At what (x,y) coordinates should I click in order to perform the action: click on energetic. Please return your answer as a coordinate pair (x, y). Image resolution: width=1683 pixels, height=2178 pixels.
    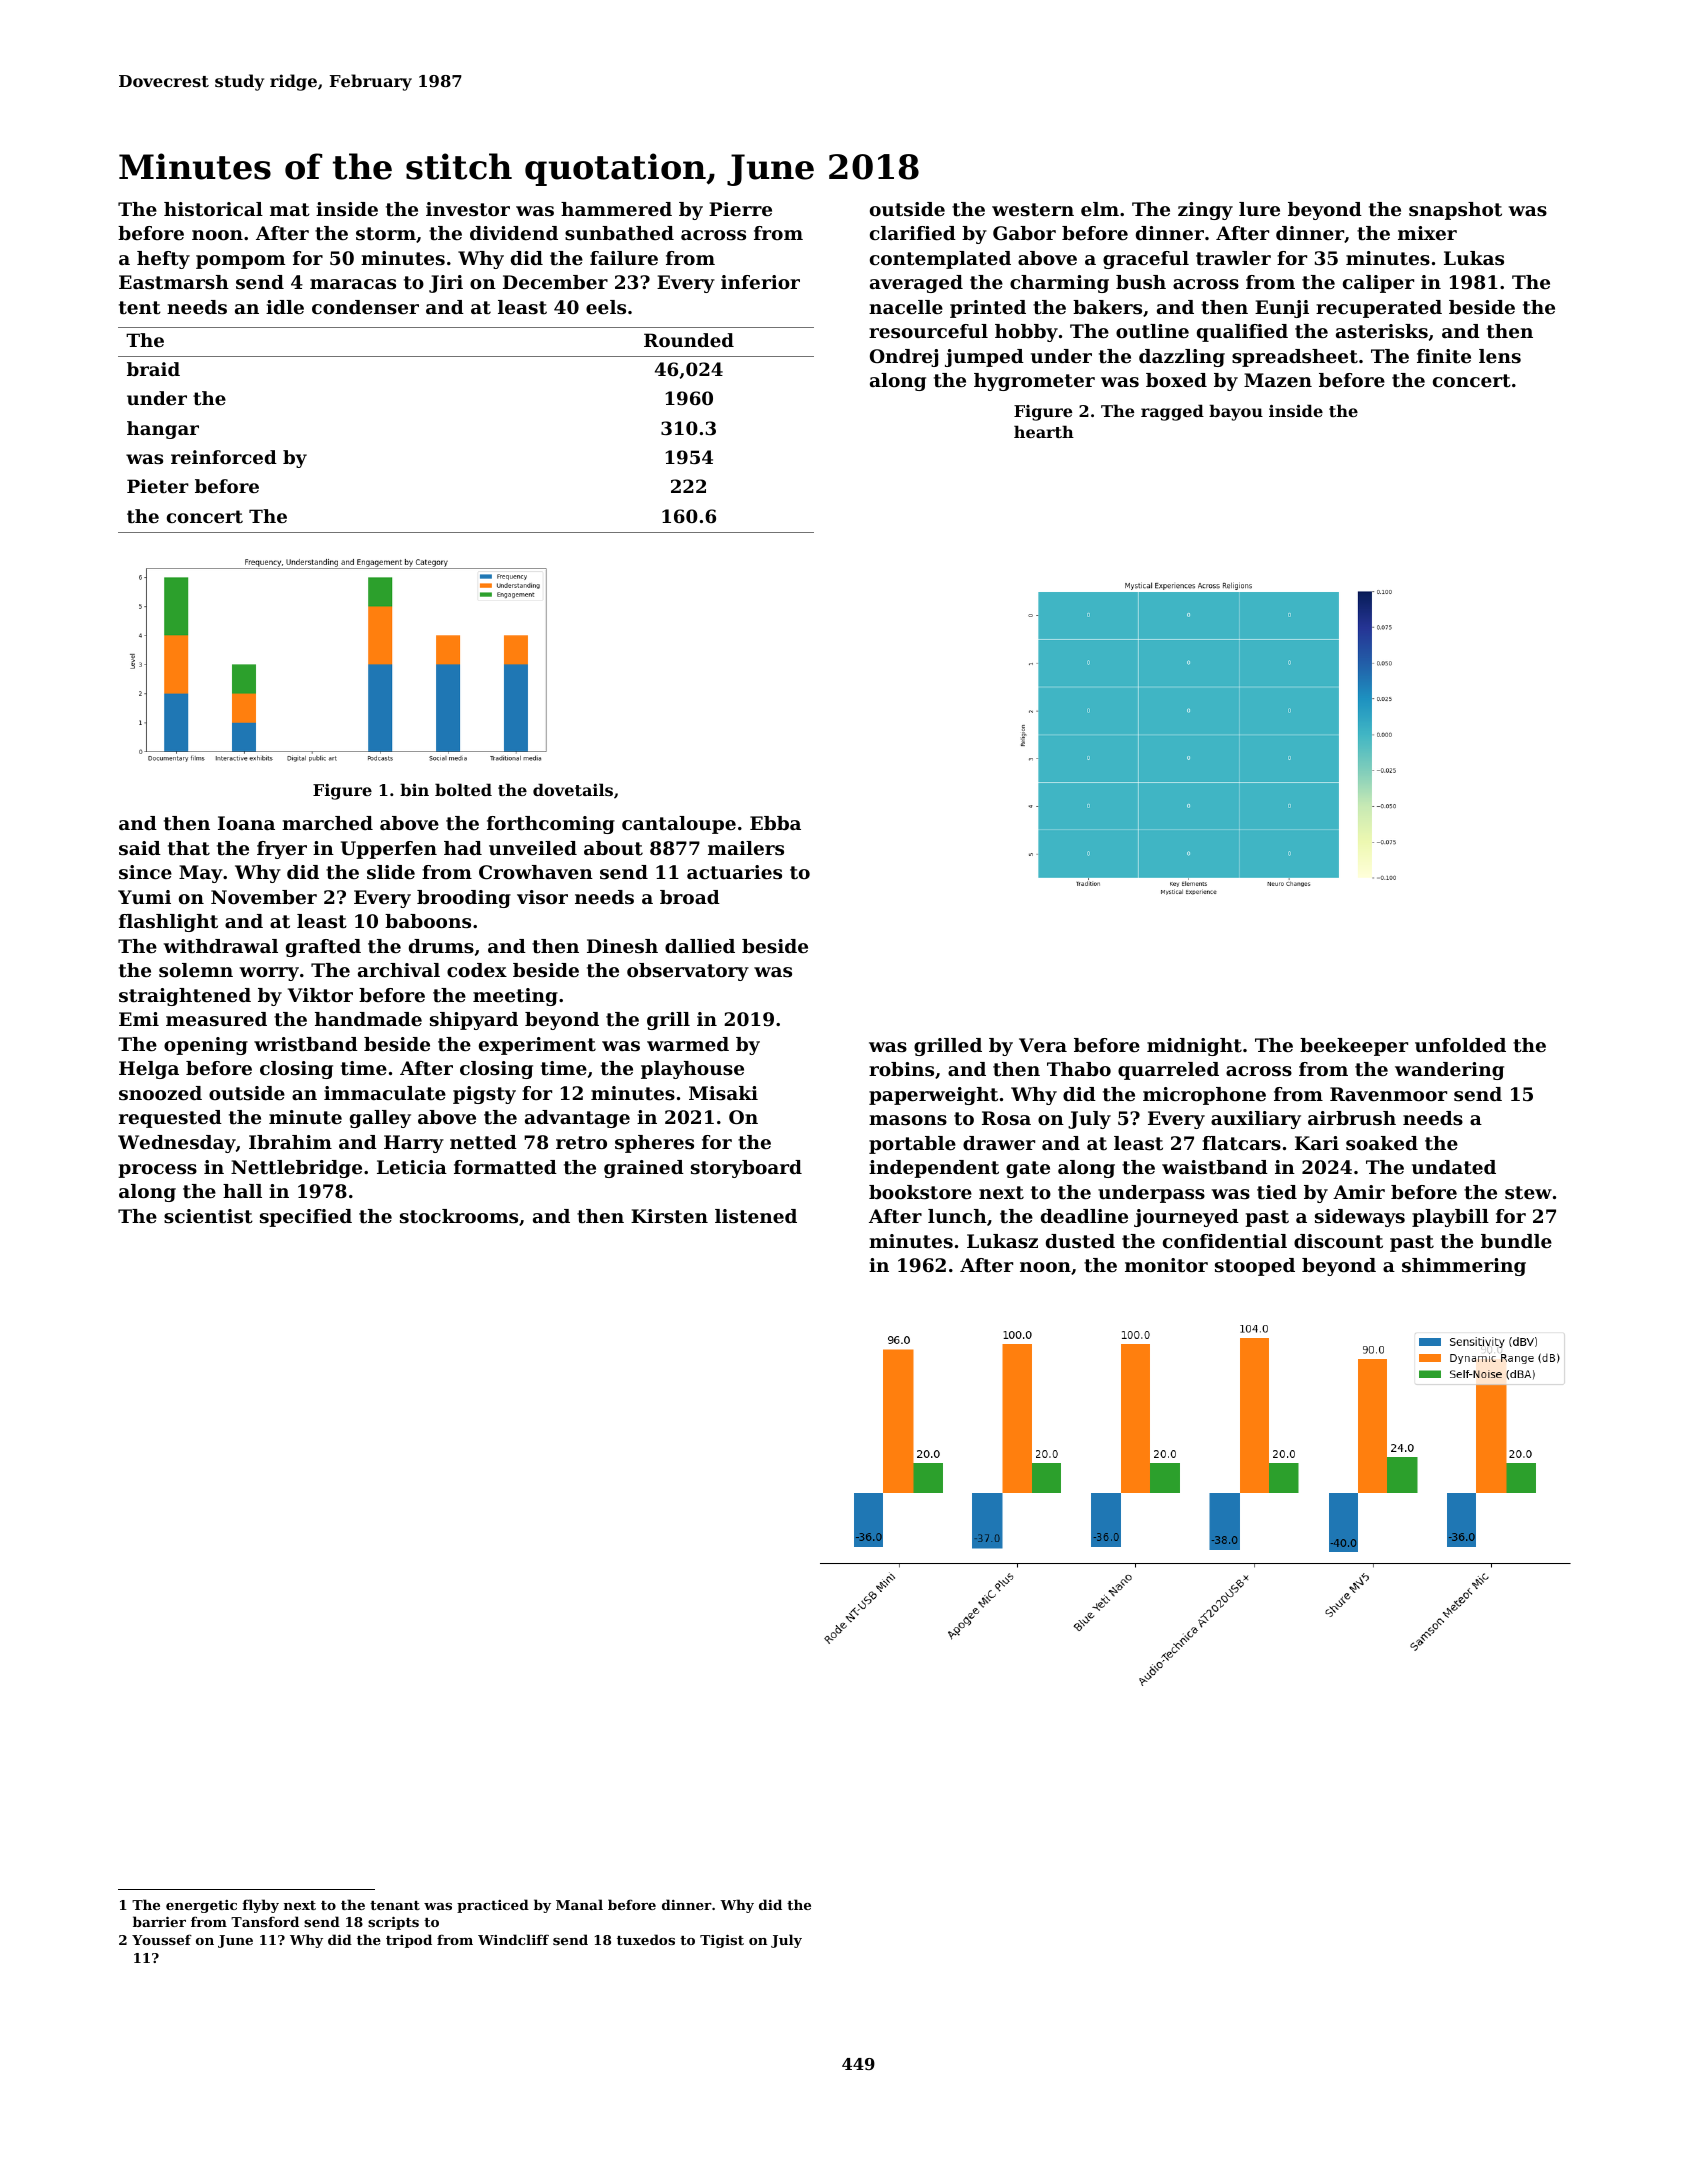
    Looking at the image, I should click on (201, 1906).
